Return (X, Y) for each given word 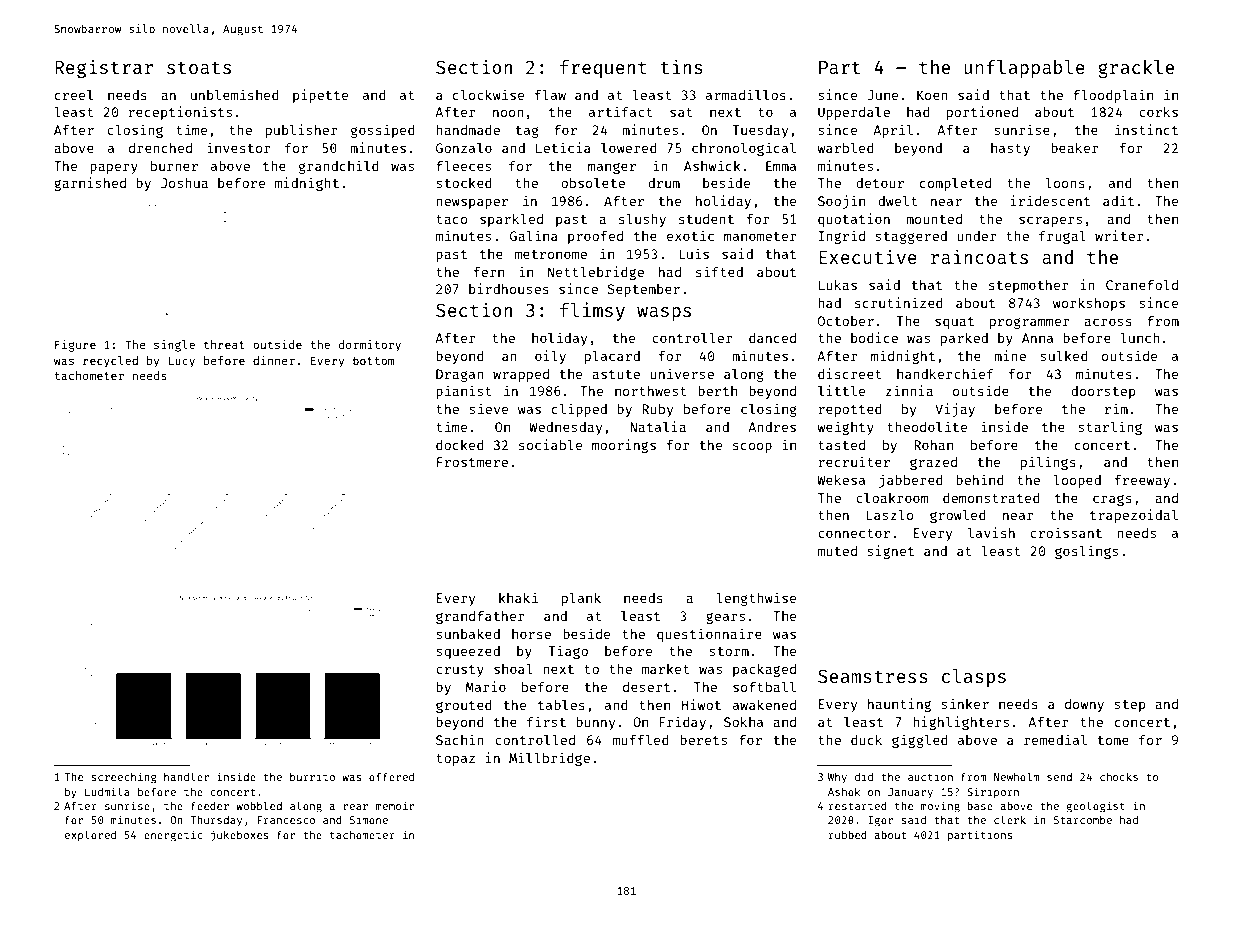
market (666, 669)
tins (681, 66)
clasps (974, 678)
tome (1113, 740)
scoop (752, 447)
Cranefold (1142, 284)
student (706, 219)
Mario (486, 686)
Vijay (955, 410)
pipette (320, 96)
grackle (1136, 69)
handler (186, 776)
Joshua (184, 183)
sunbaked (468, 634)
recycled (110, 362)
